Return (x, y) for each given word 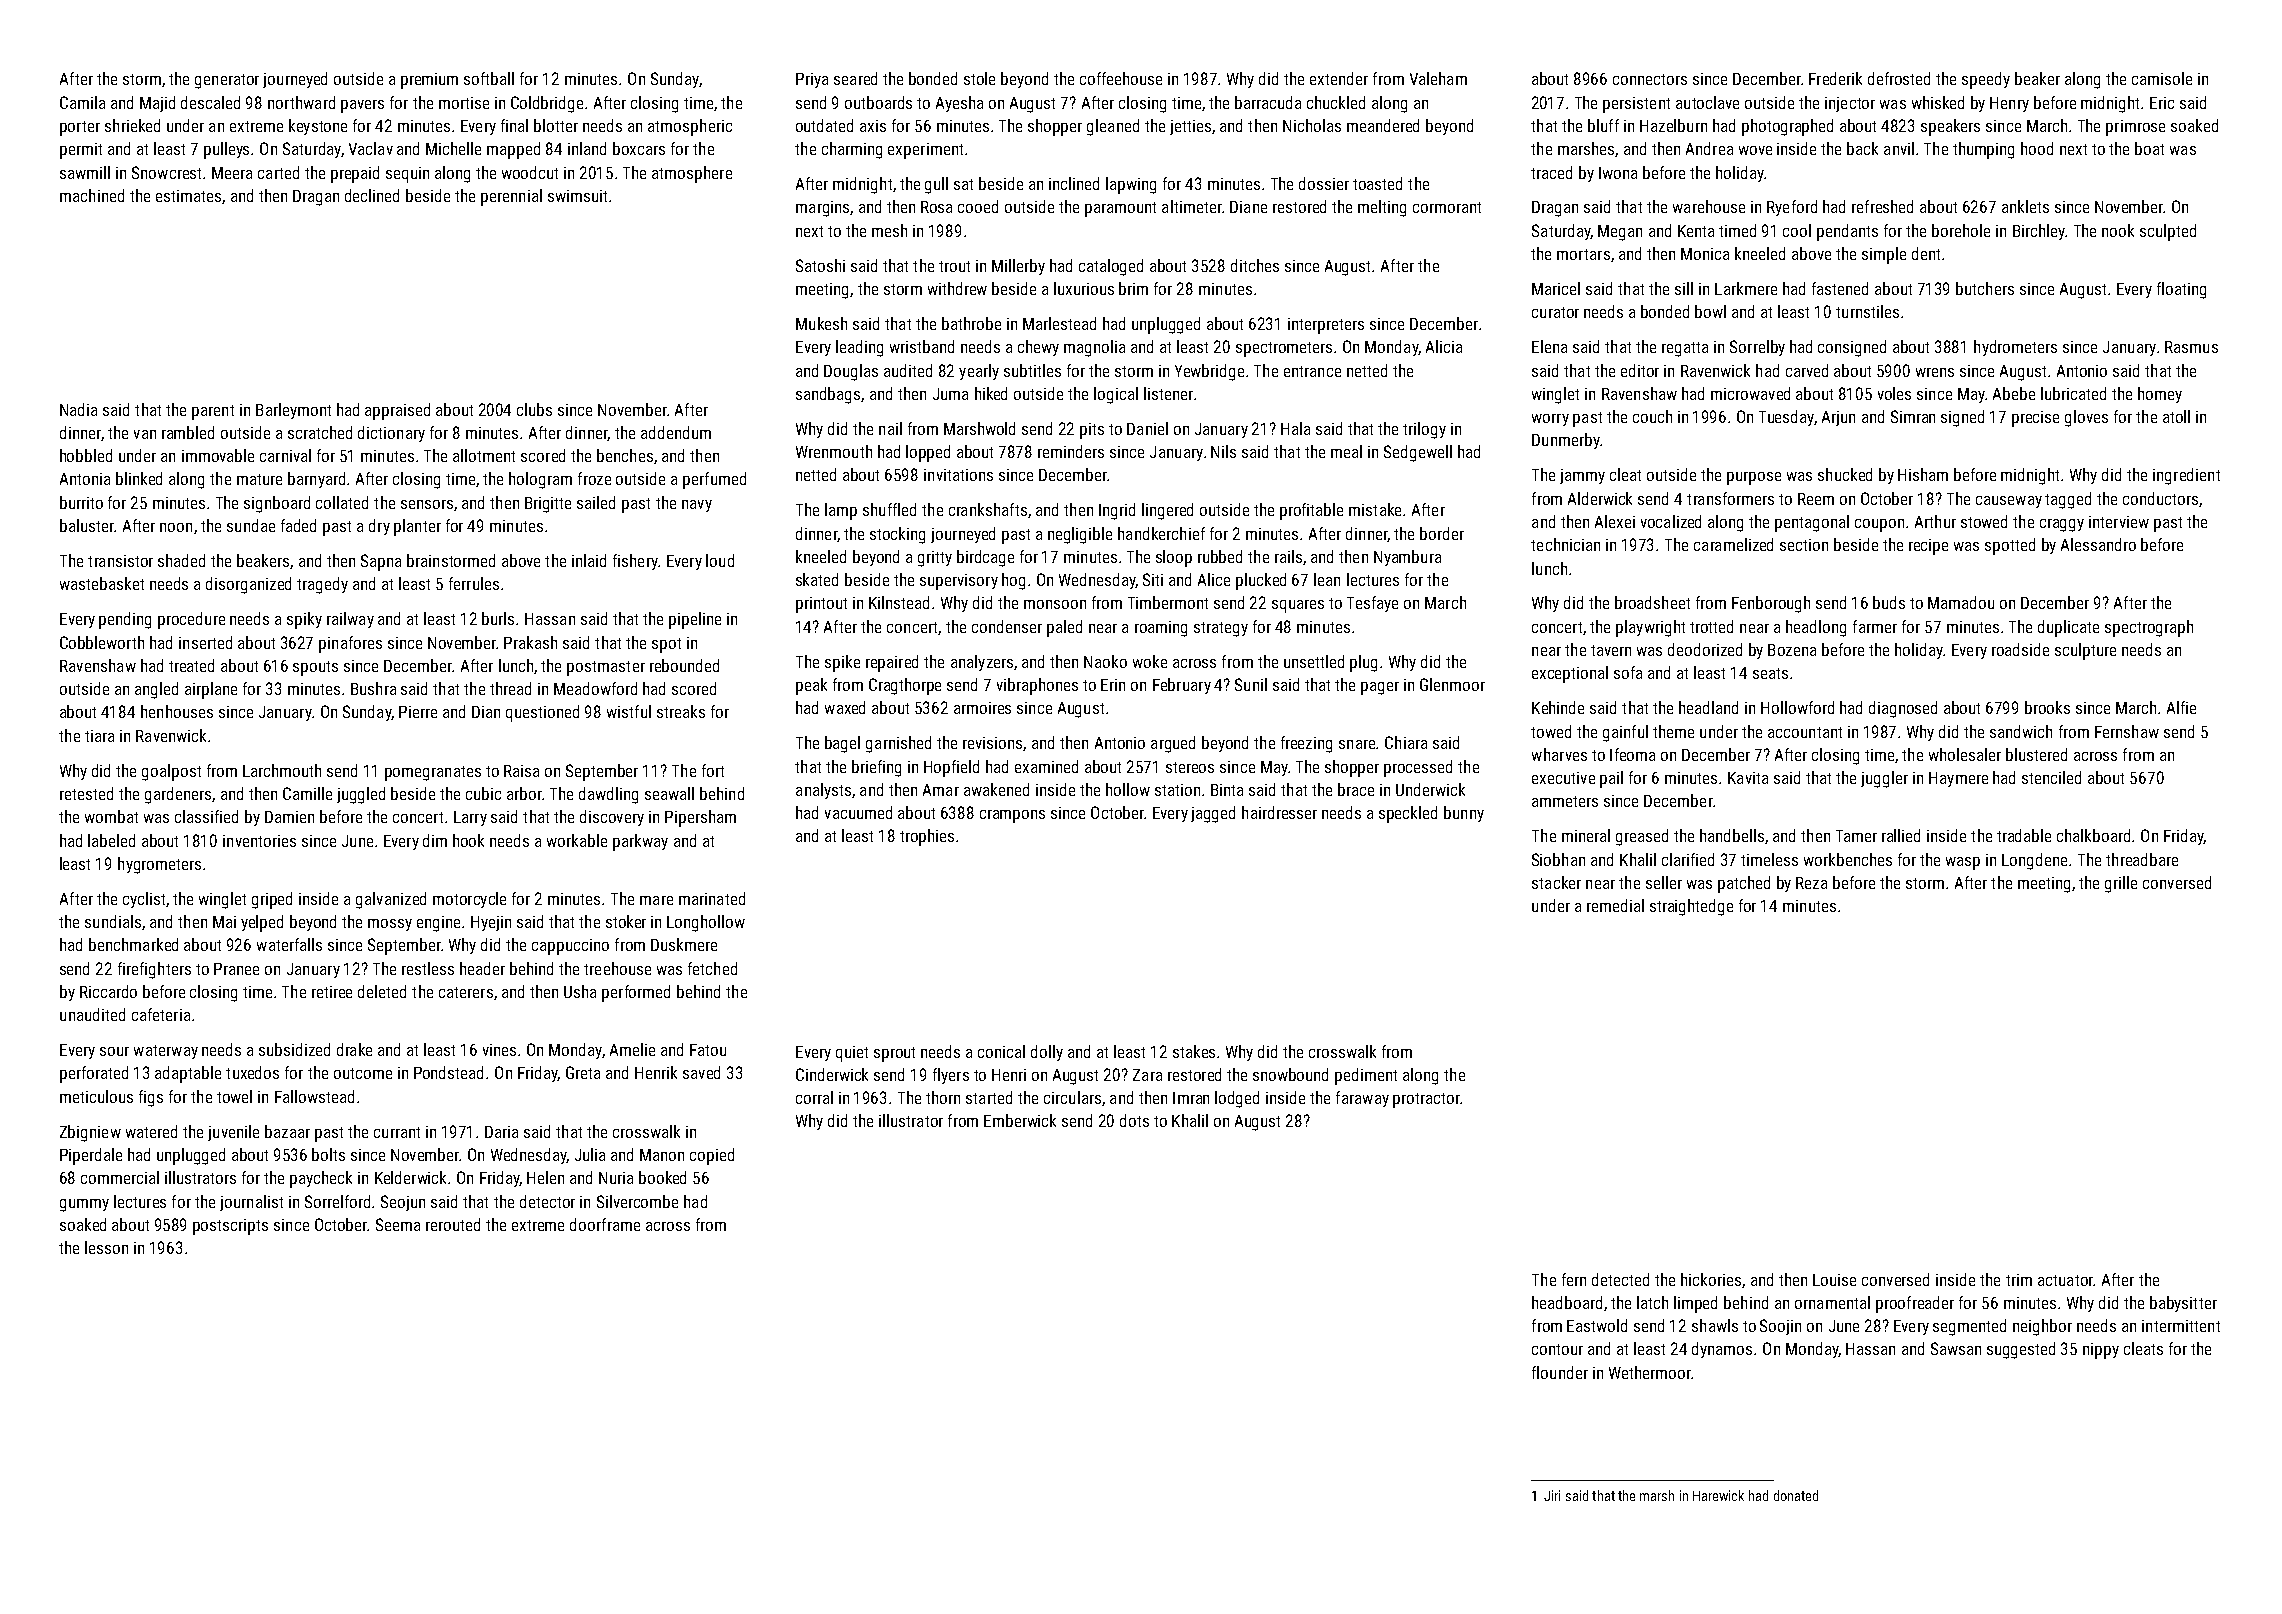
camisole (2162, 78)
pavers (362, 106)
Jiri (1552, 1495)
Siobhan (1558, 859)
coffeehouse (1121, 78)
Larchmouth (282, 770)
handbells (1732, 835)
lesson (106, 1247)
